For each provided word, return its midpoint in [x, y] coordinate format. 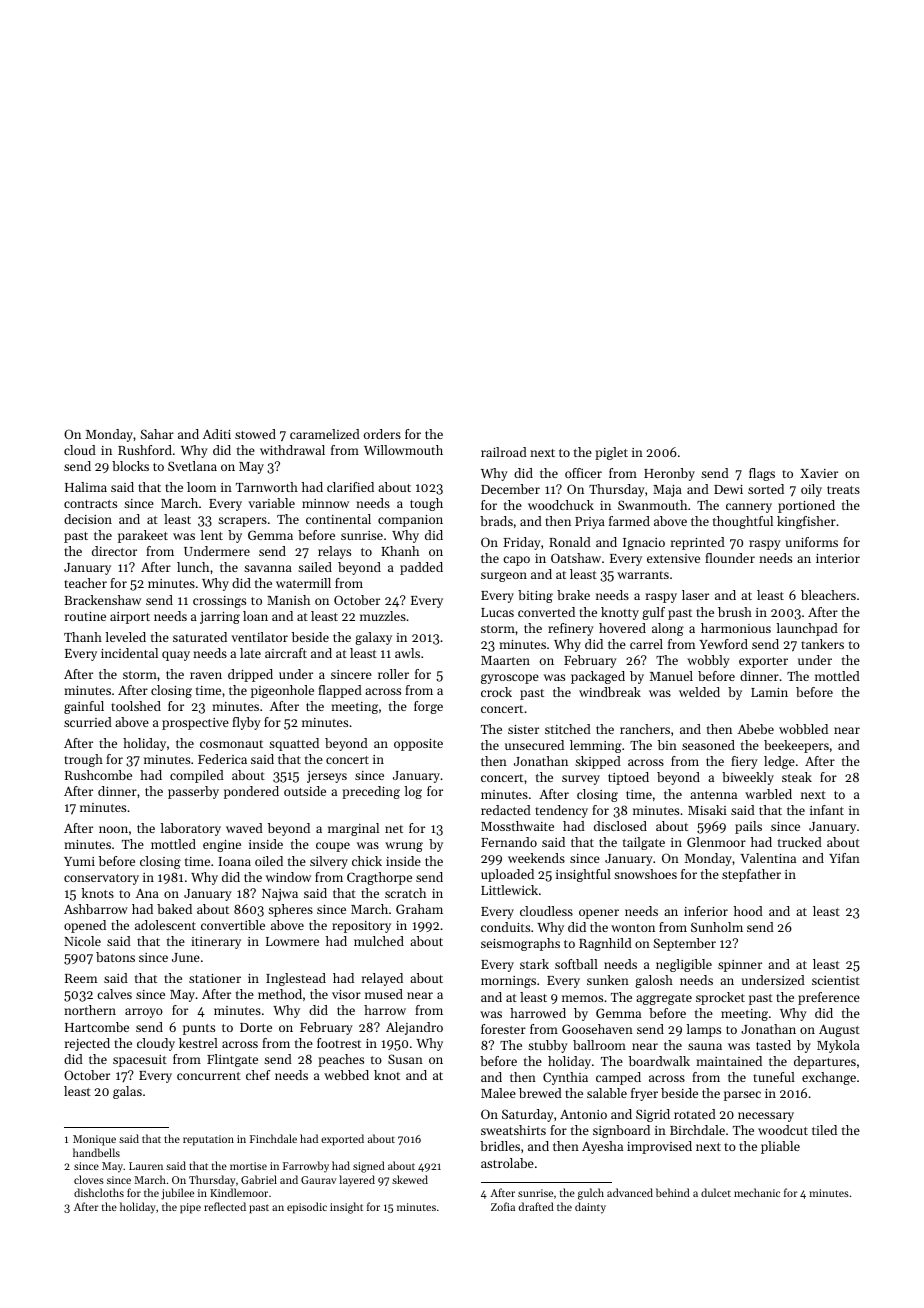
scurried [88, 722]
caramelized [325, 434]
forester [503, 1029]
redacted [506, 810]
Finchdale [273, 1138]
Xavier [819, 473]
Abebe [756, 729]
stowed [255, 434]
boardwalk [659, 1061]
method [280, 994]
